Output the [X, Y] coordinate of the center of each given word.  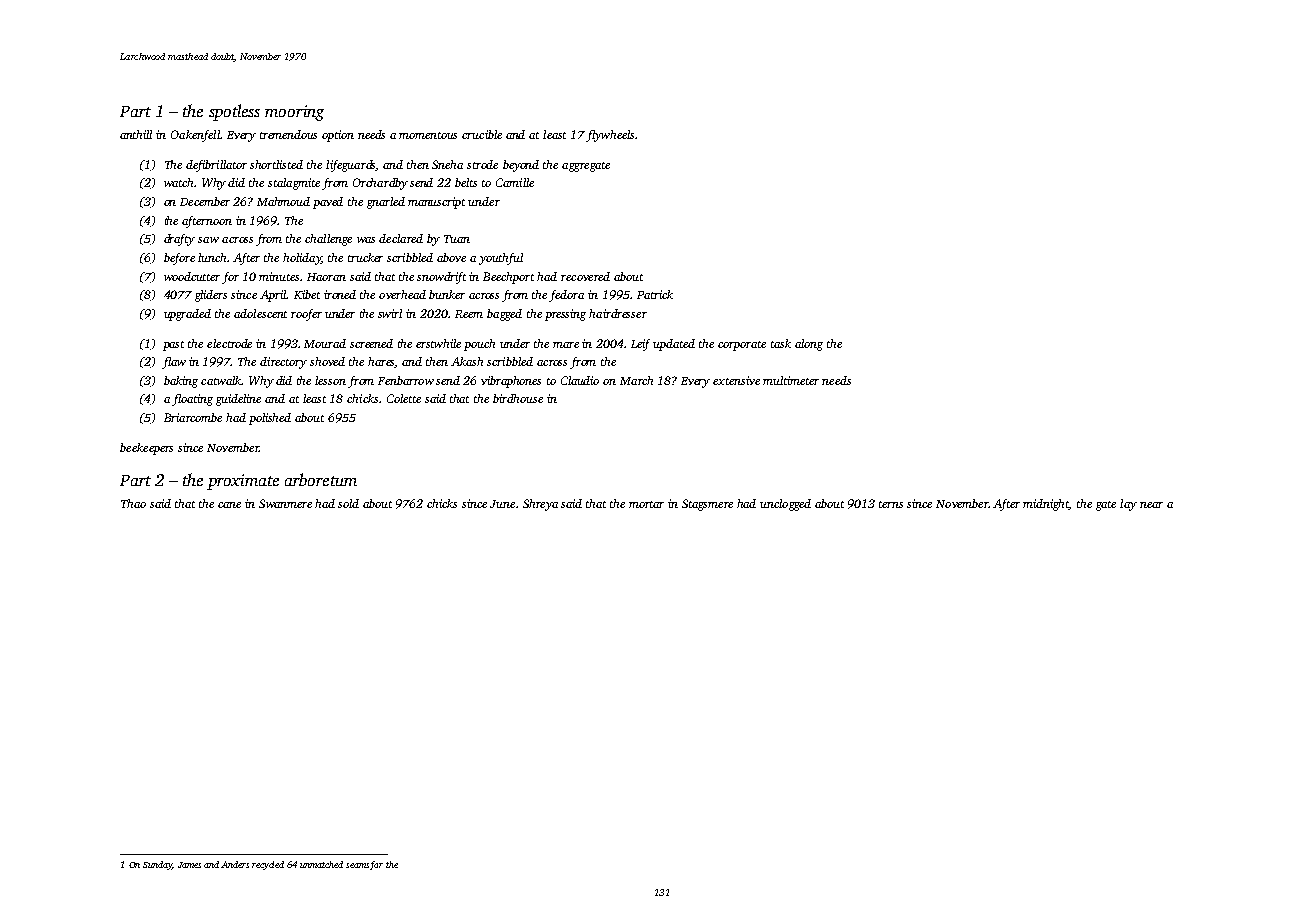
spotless [234, 112]
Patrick [655, 294]
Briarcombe [193, 417]
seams [357, 865]
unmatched [321, 864]
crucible [482, 134]
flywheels [610, 136]
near [1151, 505]
